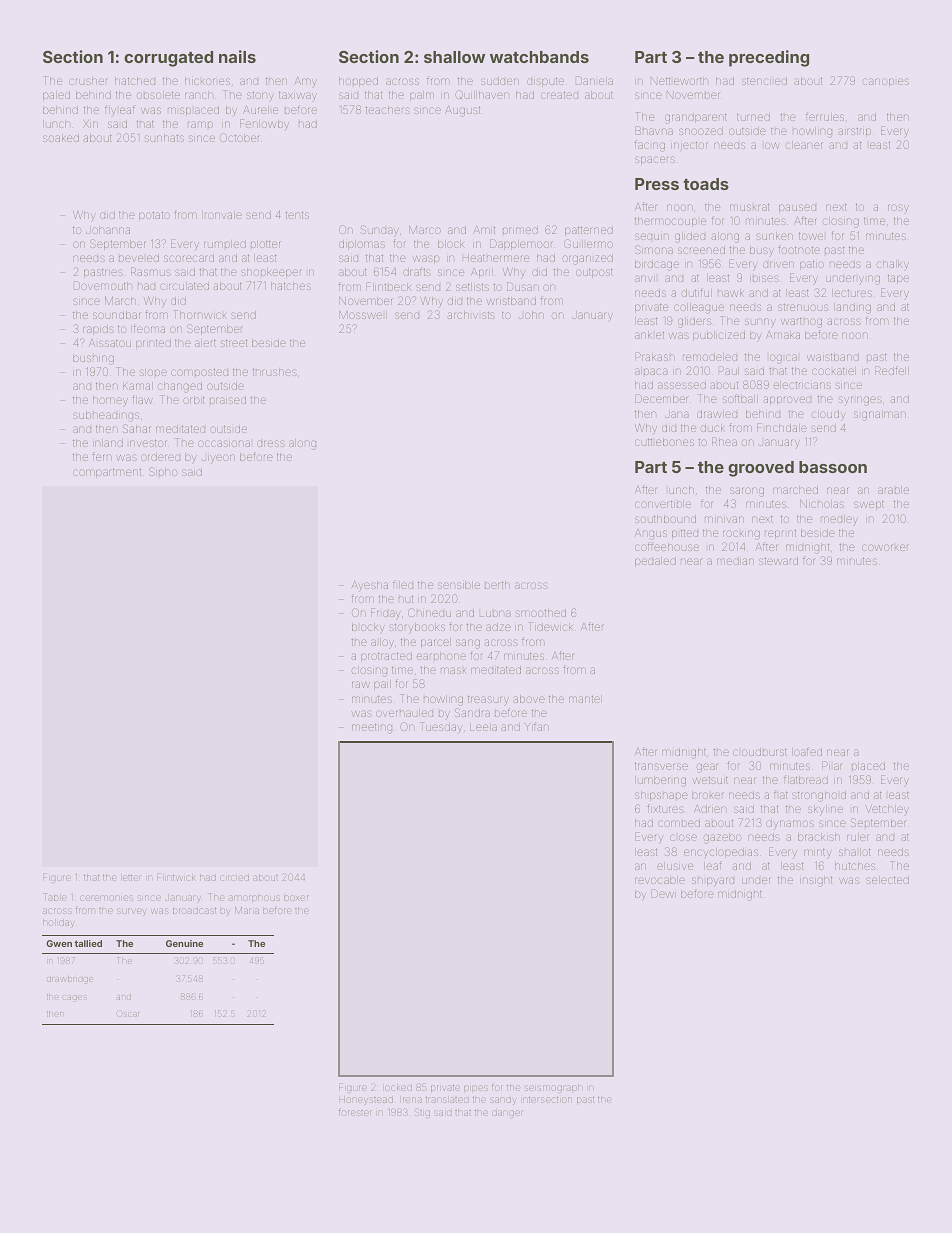  Describe the element at coordinates (158, 95) in the screenshot. I see `obsolete` at that location.
